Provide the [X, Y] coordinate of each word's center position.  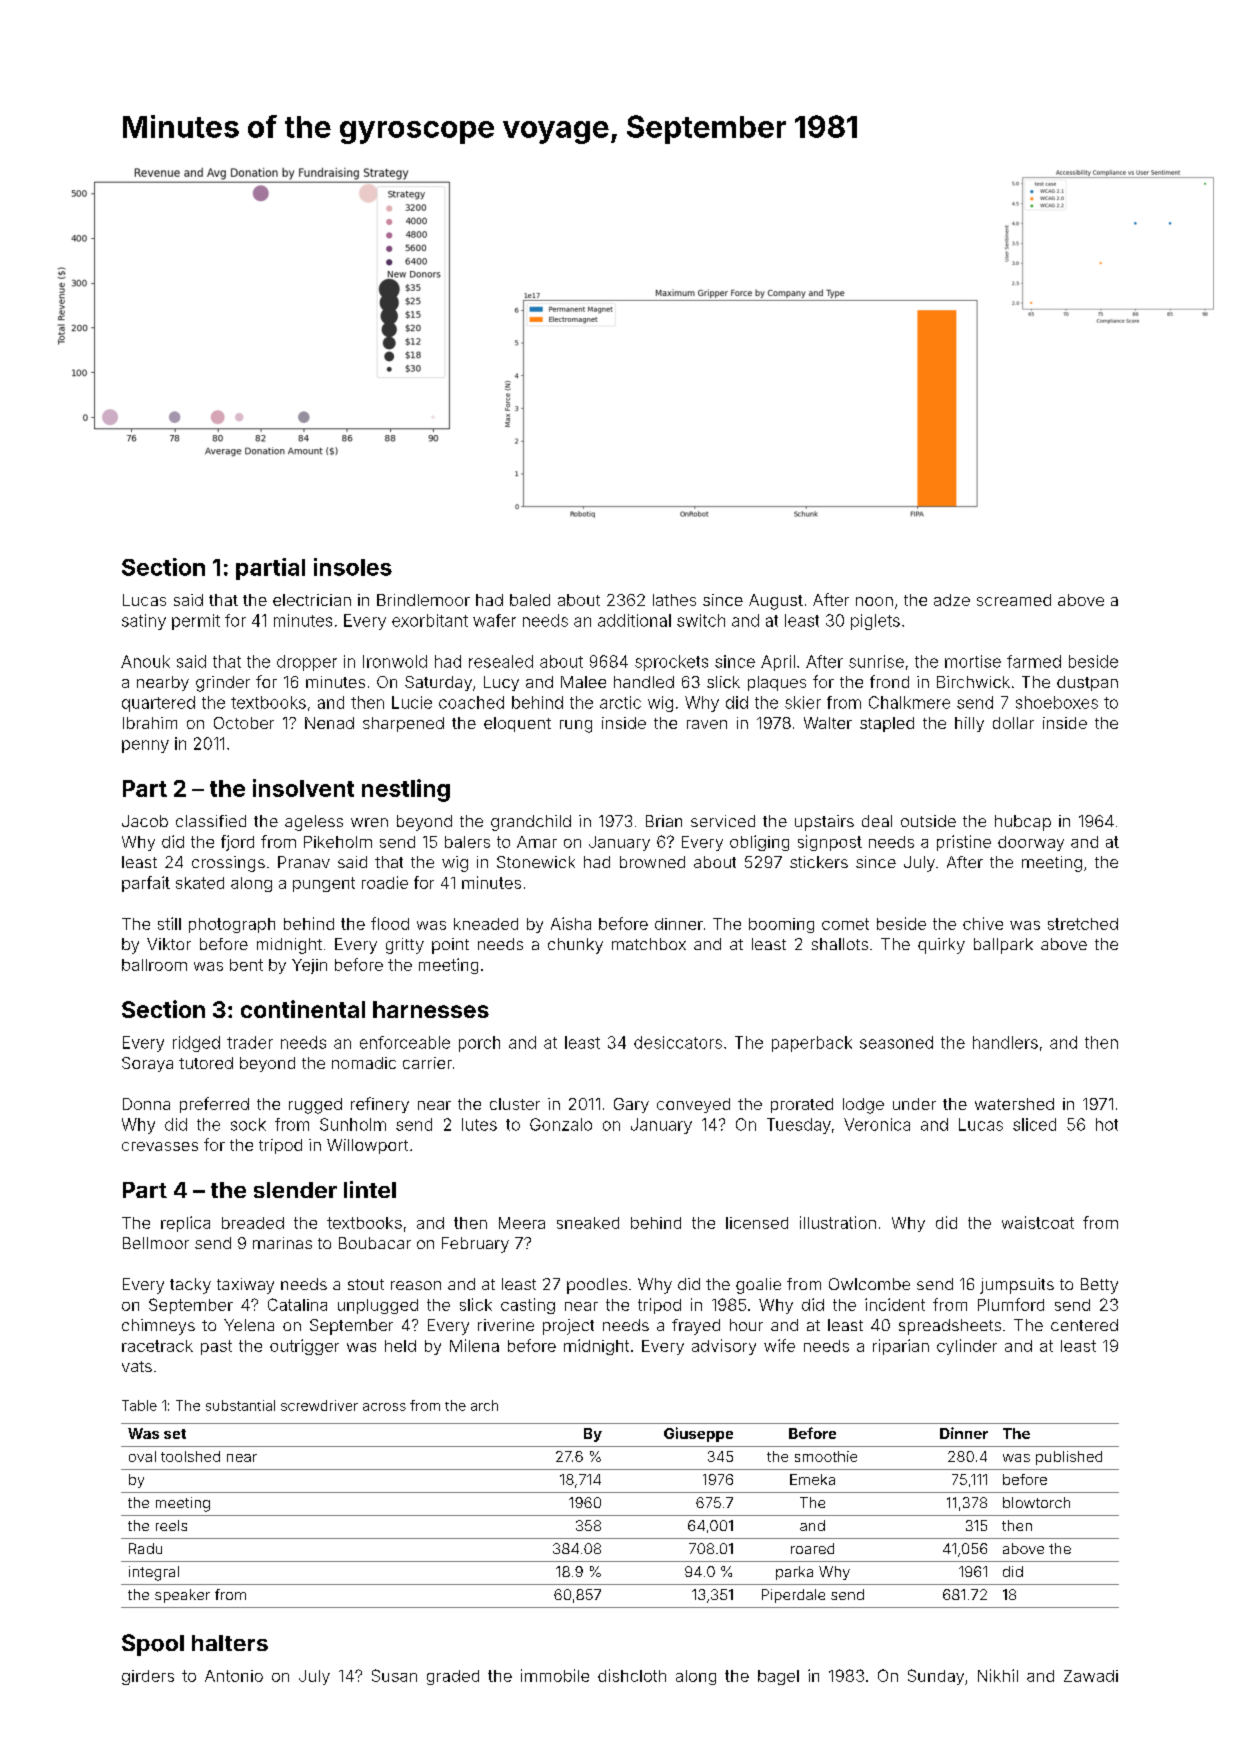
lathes [674, 600]
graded [453, 1677]
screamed [1014, 600]
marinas [282, 1243]
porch [479, 1044]
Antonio [234, 1676]
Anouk [145, 661]
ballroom [154, 965]
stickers [819, 862]
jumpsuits [1017, 1286]
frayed [696, 1327]
